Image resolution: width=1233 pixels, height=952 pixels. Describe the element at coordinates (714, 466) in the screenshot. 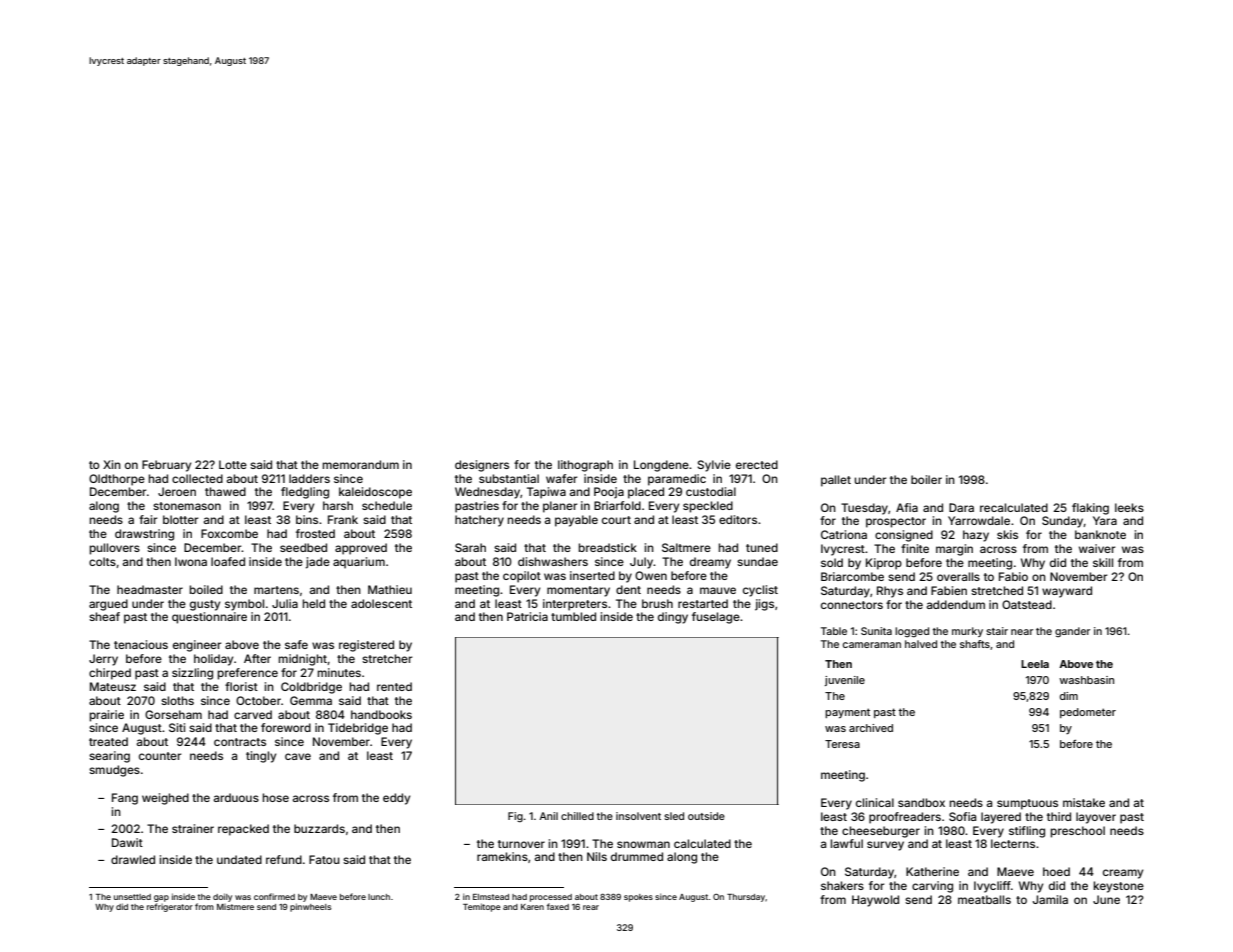

I see `Sylvie` at that location.
